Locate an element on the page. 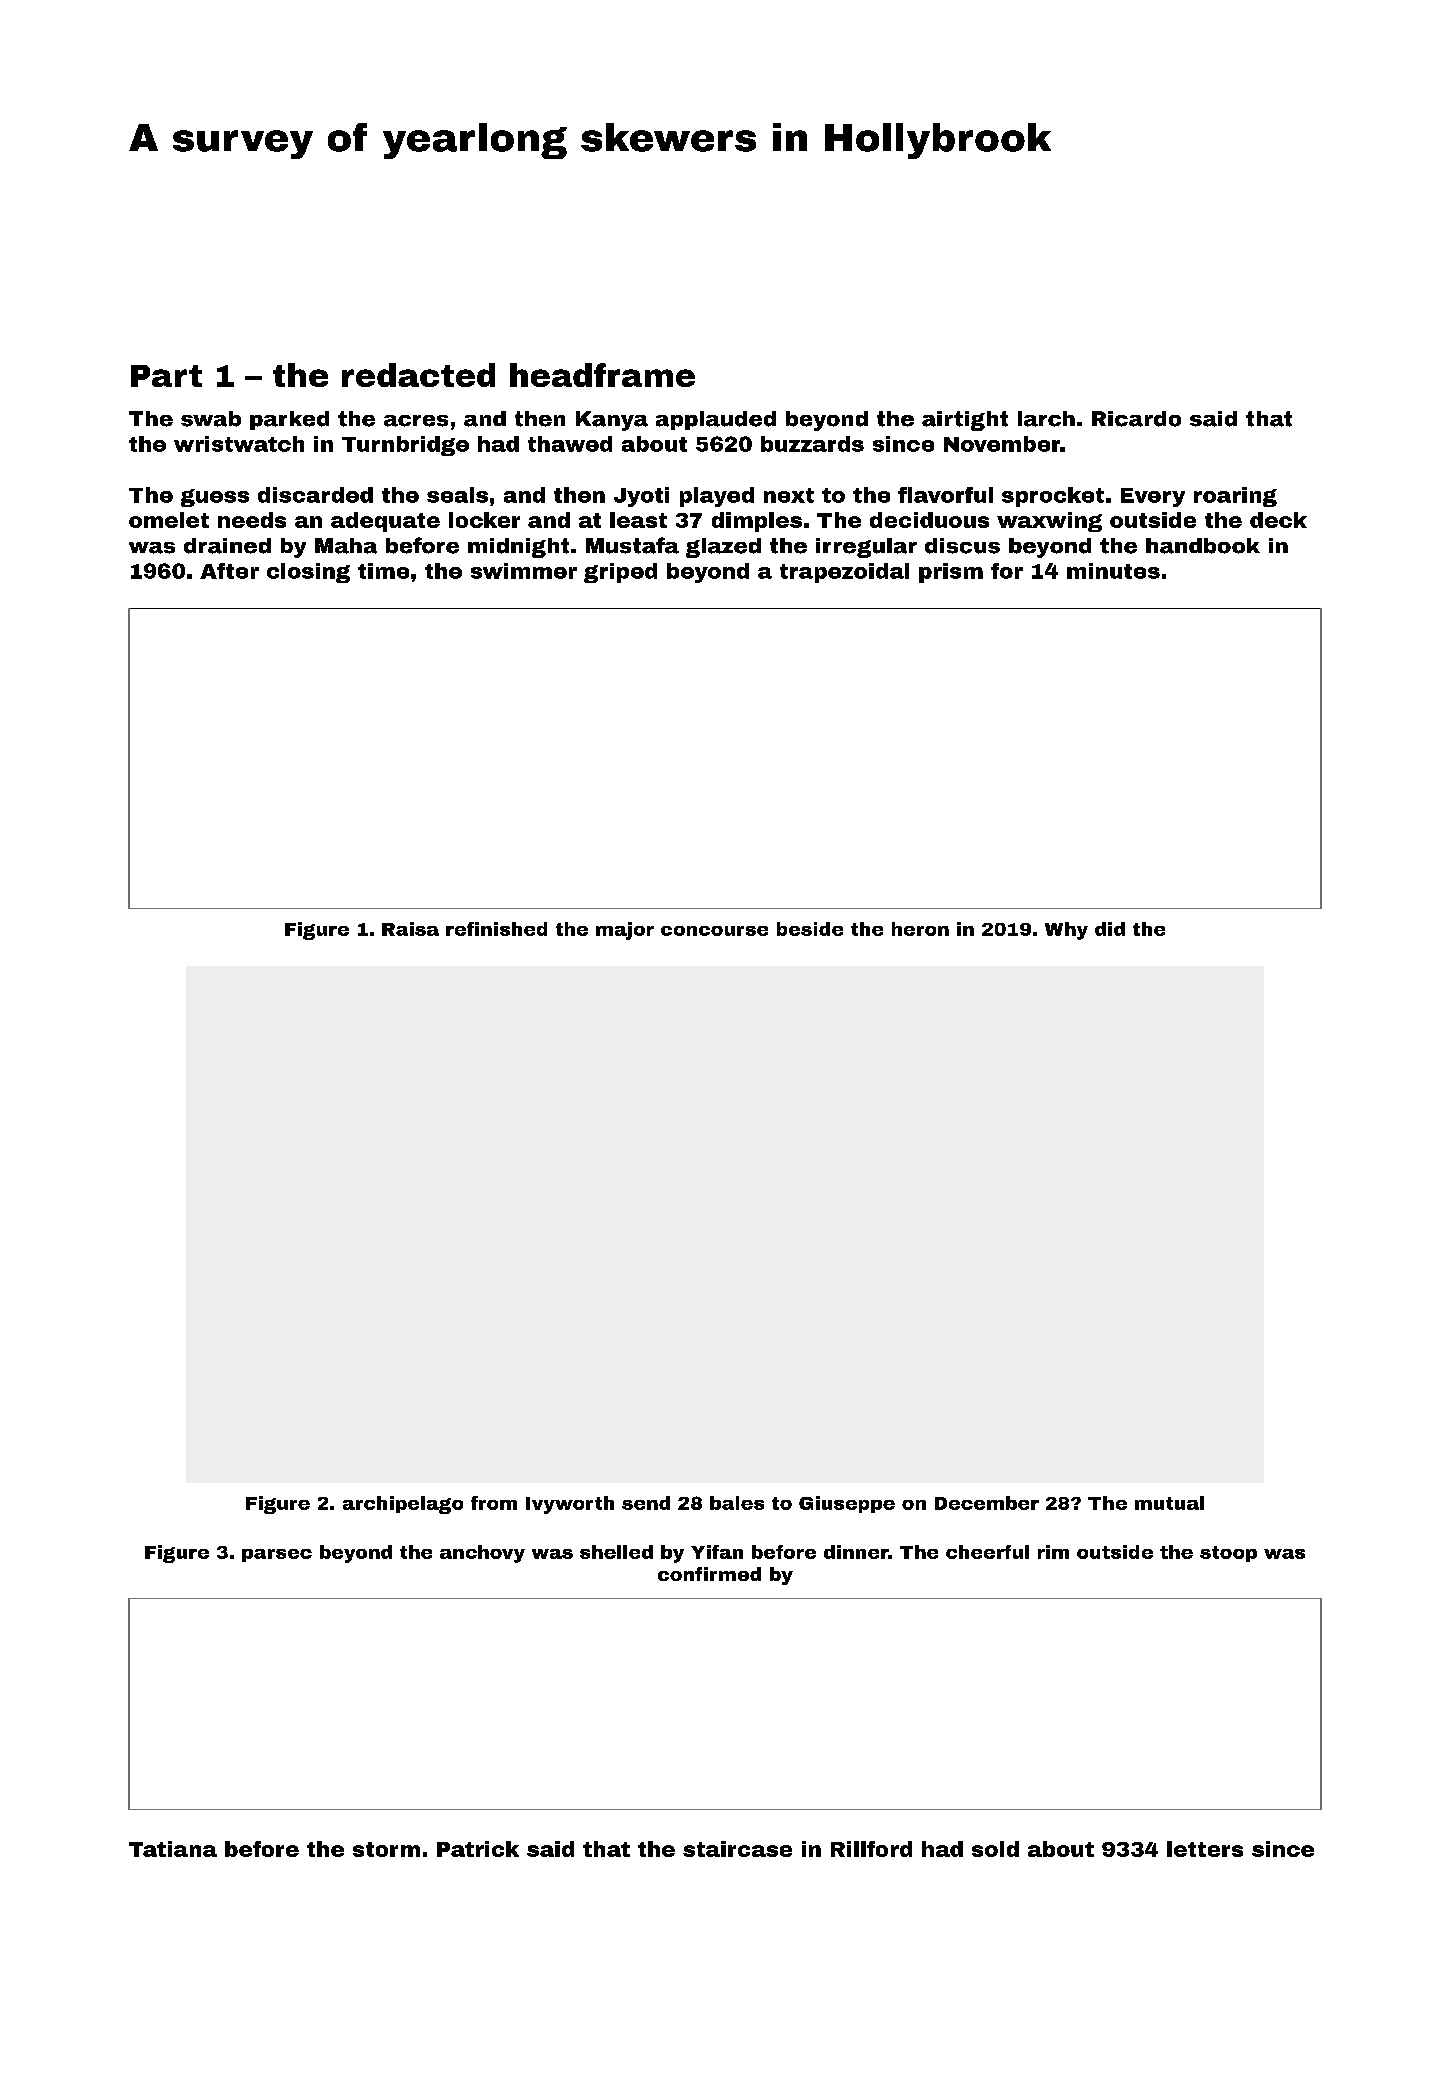 This page has width=1450, height=2100. did is located at coordinates (1110, 929).
